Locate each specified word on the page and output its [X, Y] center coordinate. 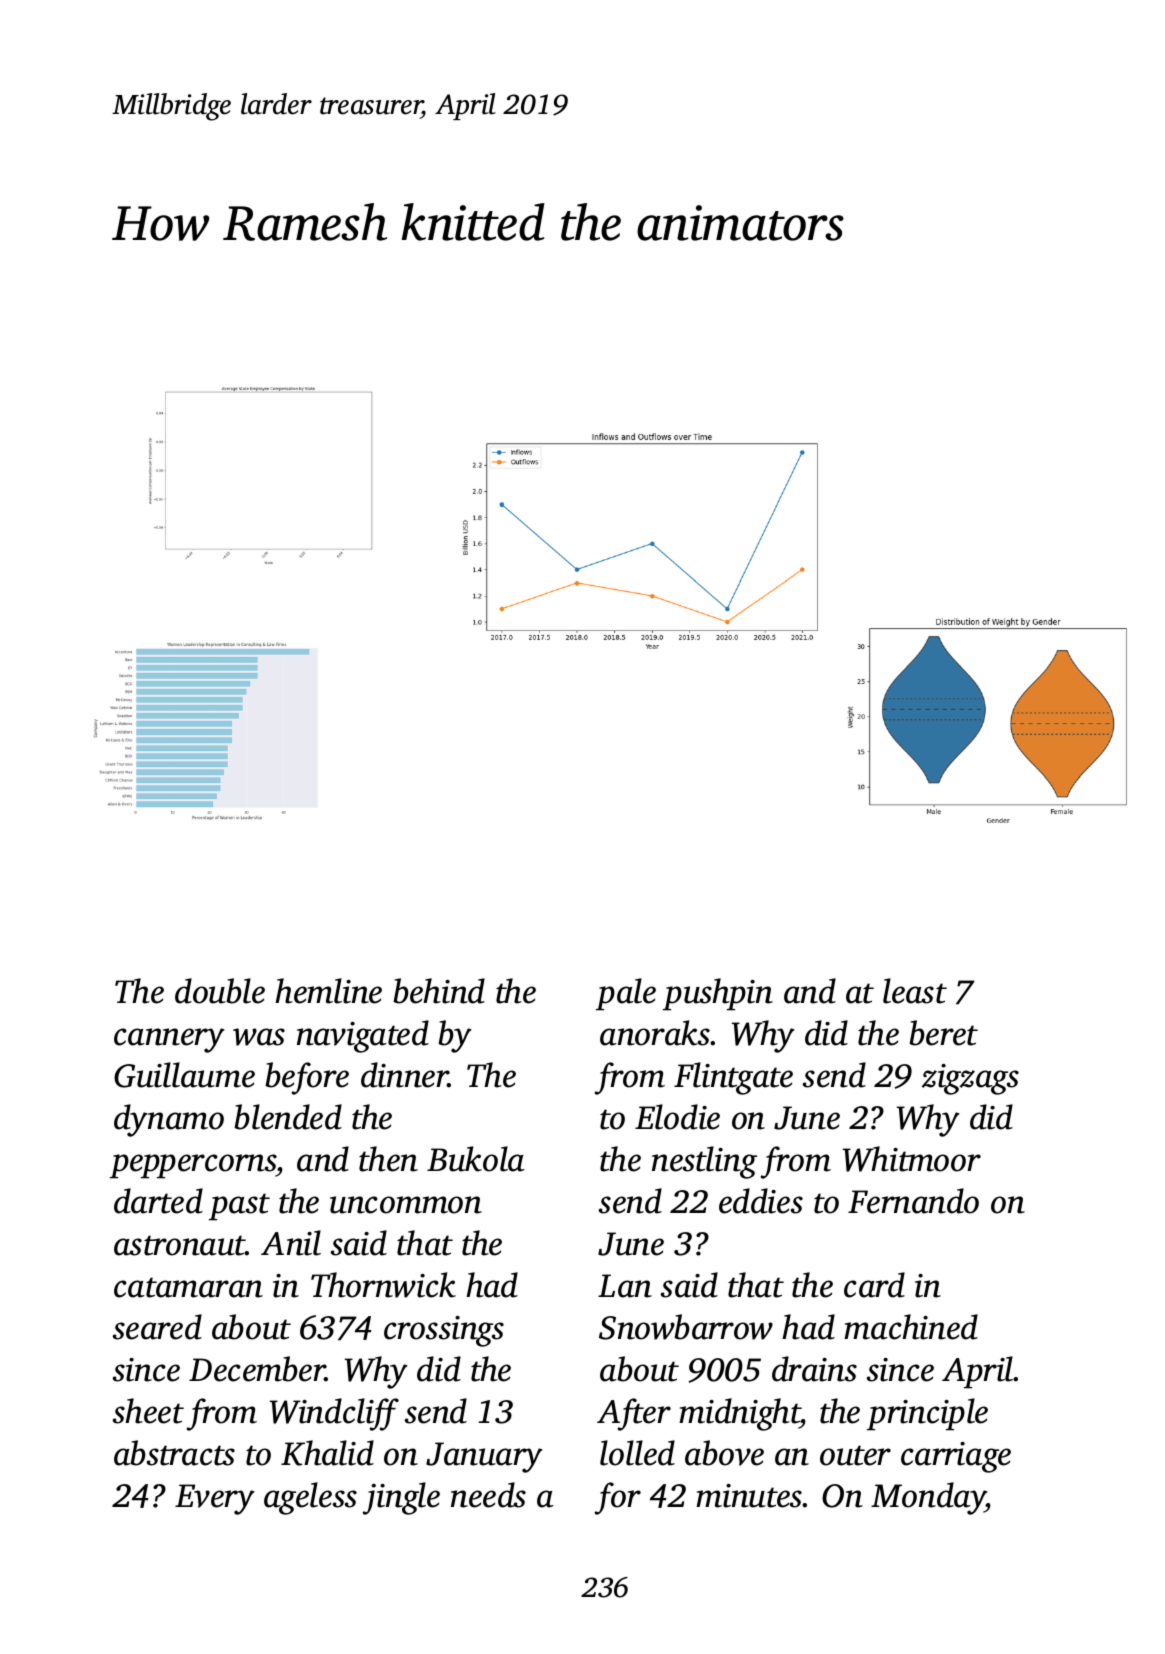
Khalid [327, 1453]
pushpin [718, 994]
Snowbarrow [686, 1327]
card [874, 1285]
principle [927, 1414]
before [307, 1078]
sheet [148, 1411]
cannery [169, 1040]
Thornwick [383, 1285]
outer [855, 1455]
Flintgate [733, 1078]
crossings [444, 1331]
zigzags [970, 1079]
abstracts [174, 1453]
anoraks [655, 1033]
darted [158, 1201]
